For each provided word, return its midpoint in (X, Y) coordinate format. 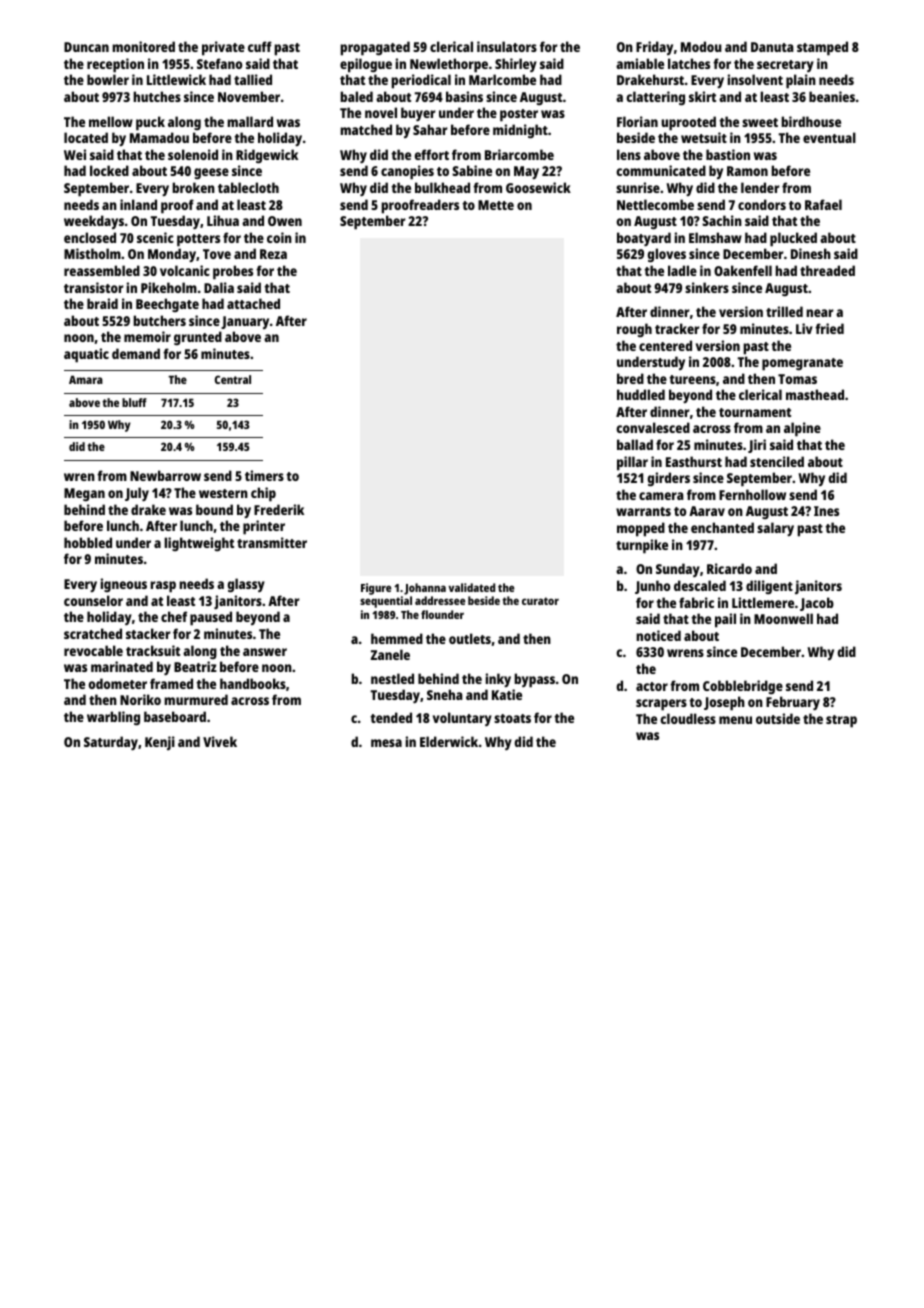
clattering (655, 98)
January (245, 322)
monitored (143, 46)
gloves (666, 255)
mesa (386, 743)
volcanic (185, 270)
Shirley (516, 65)
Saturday (111, 743)
